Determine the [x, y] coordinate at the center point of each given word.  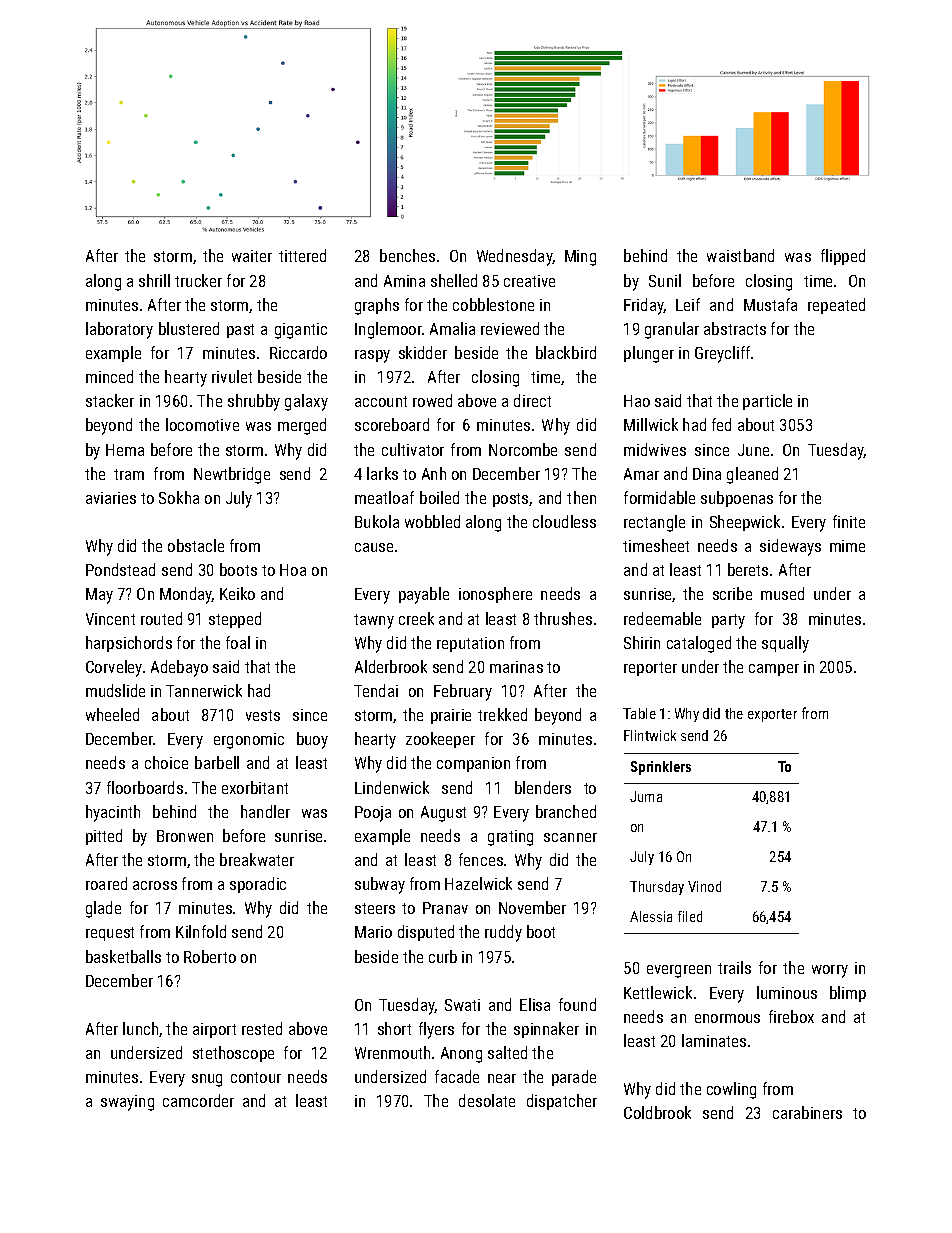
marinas [516, 667]
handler [265, 811]
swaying [127, 1103]
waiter [252, 256]
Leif [688, 304]
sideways [790, 547]
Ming [580, 258]
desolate [487, 1100]
